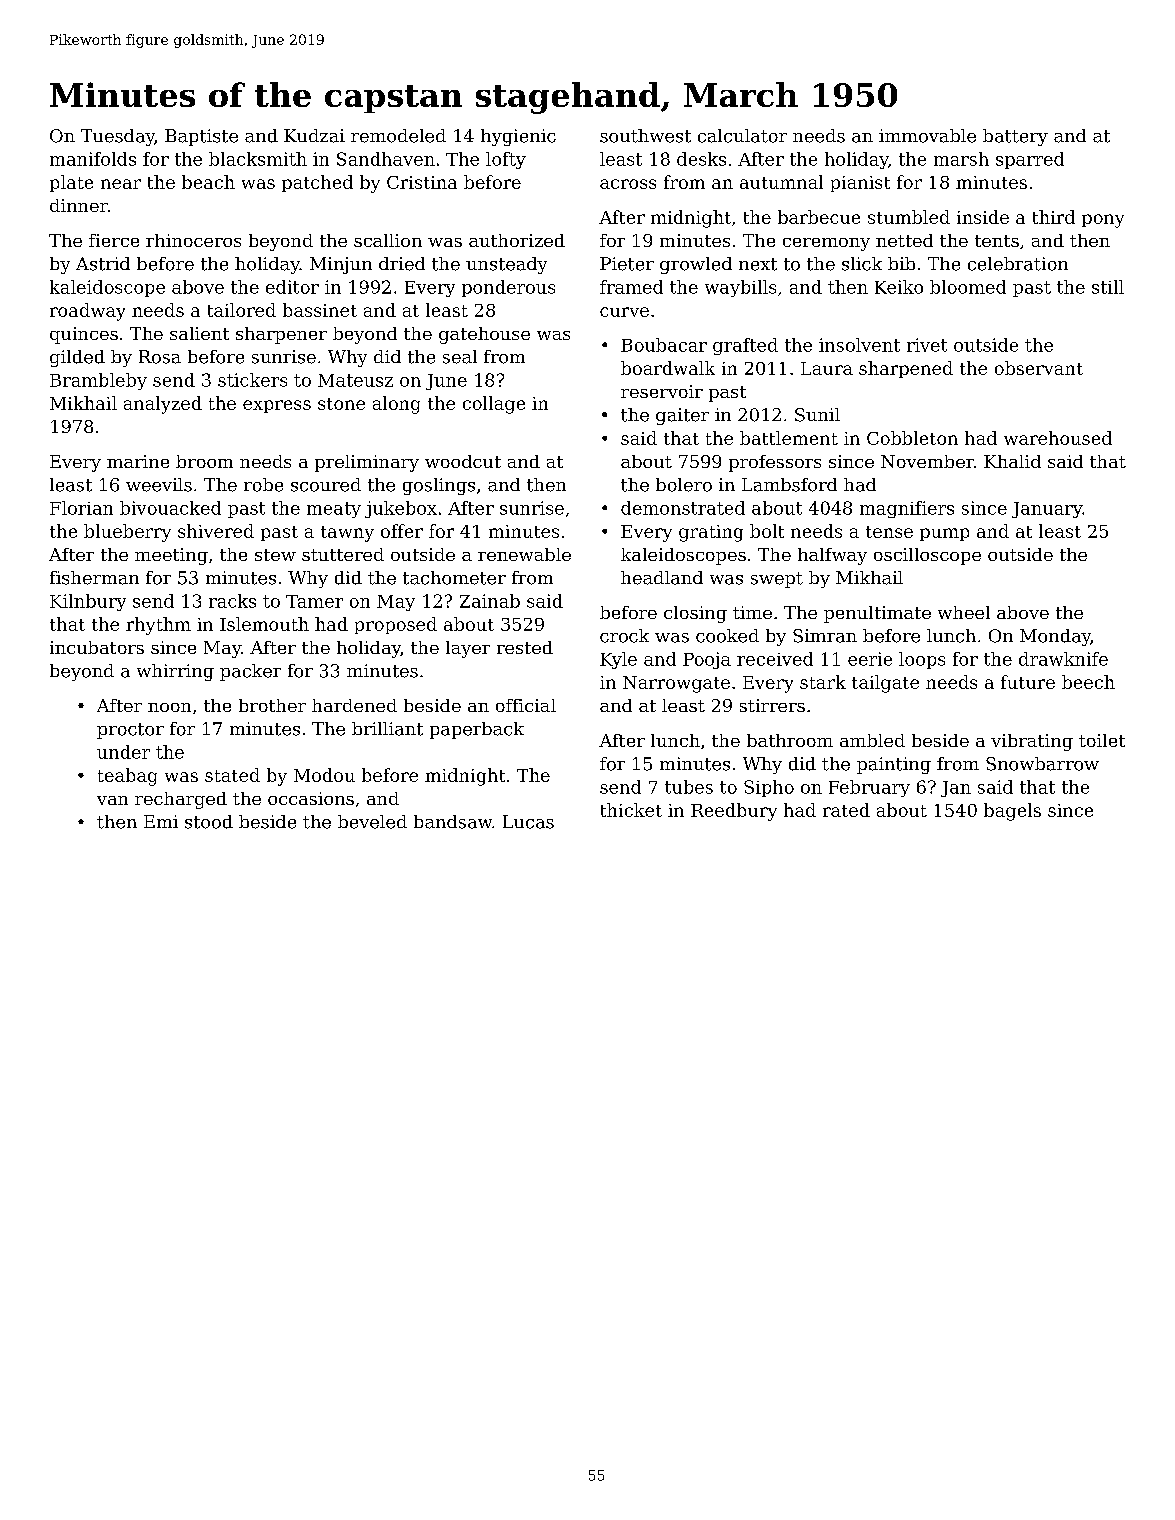 The image size is (1175, 1520). What do you see at coordinates (528, 822) in the screenshot?
I see `Lucas` at bounding box center [528, 822].
